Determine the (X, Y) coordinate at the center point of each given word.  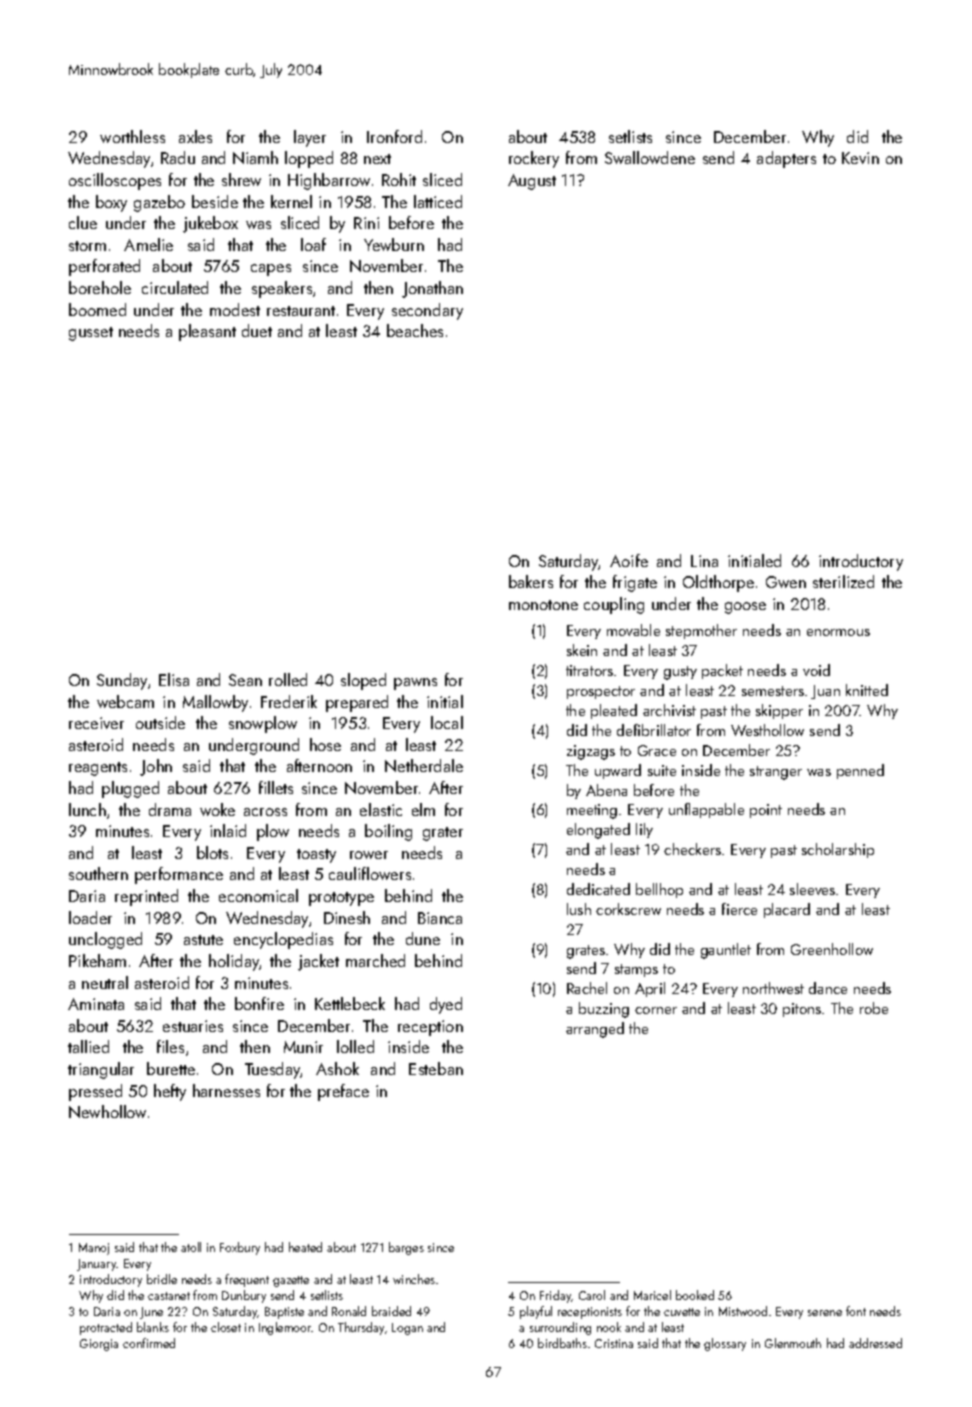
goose (745, 608)
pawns (415, 684)
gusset (91, 334)
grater (443, 834)
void (816, 670)
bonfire (259, 1003)
